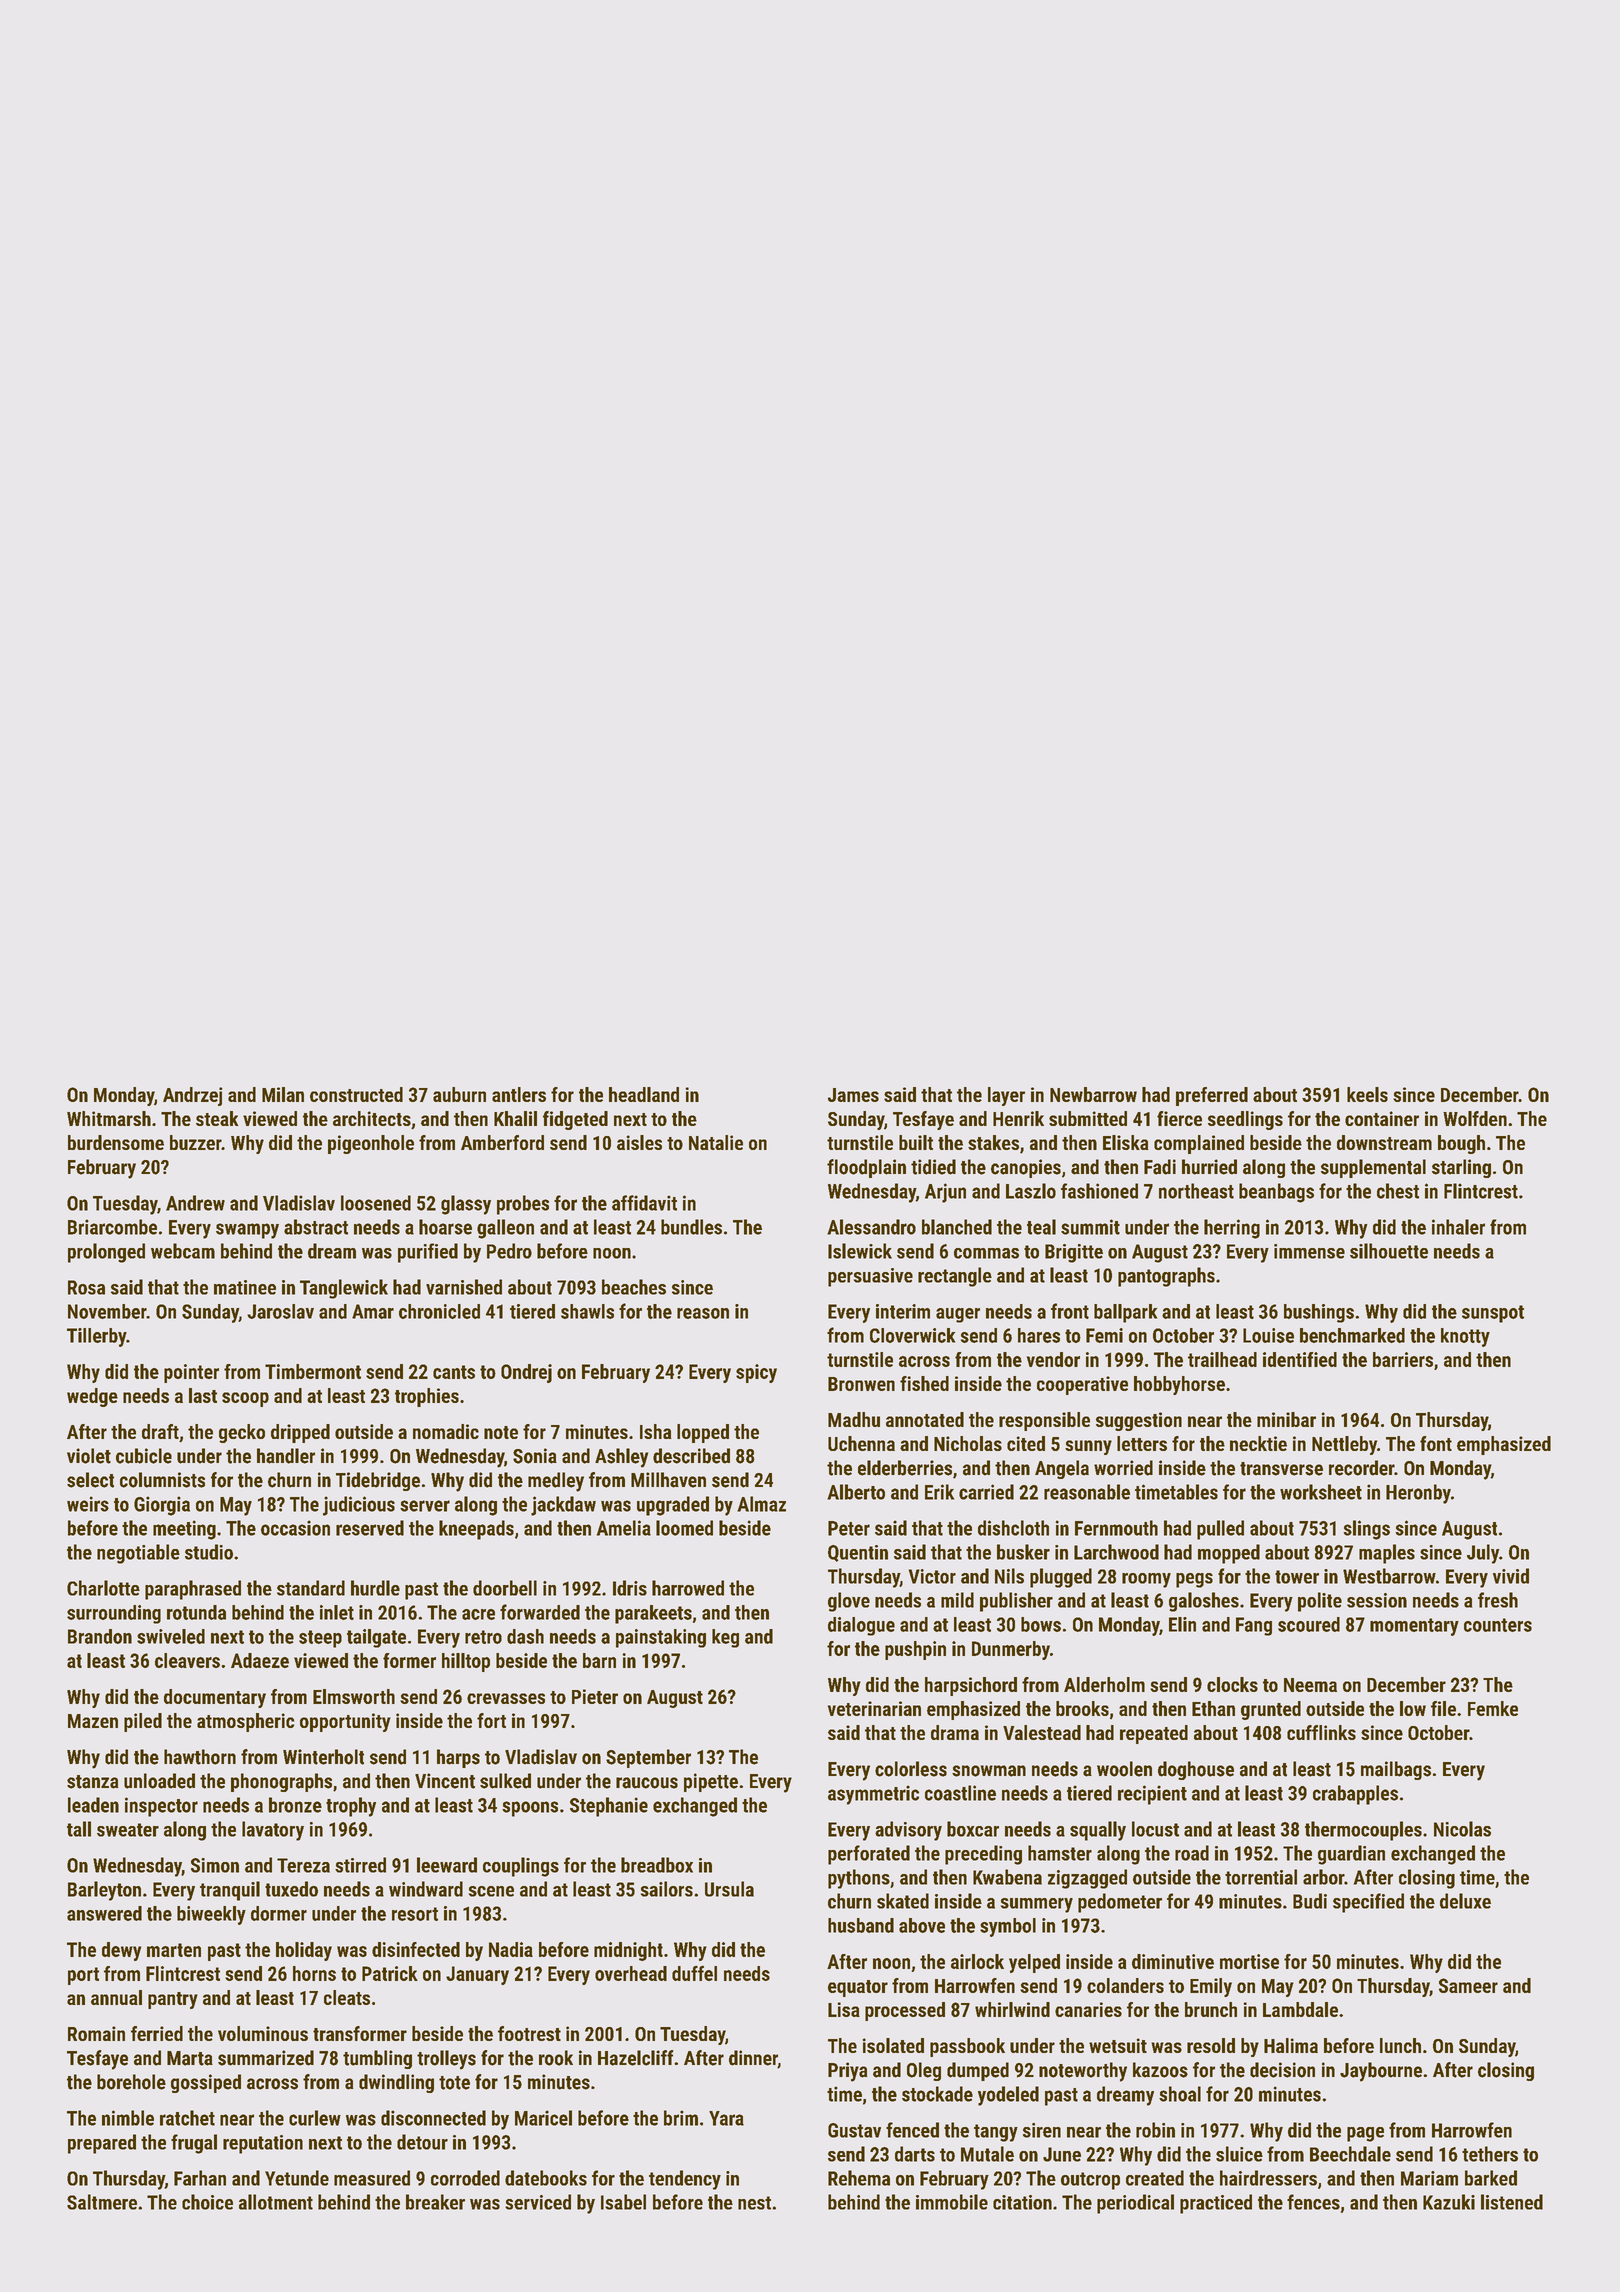  I want to click on James, so click(853, 1095).
